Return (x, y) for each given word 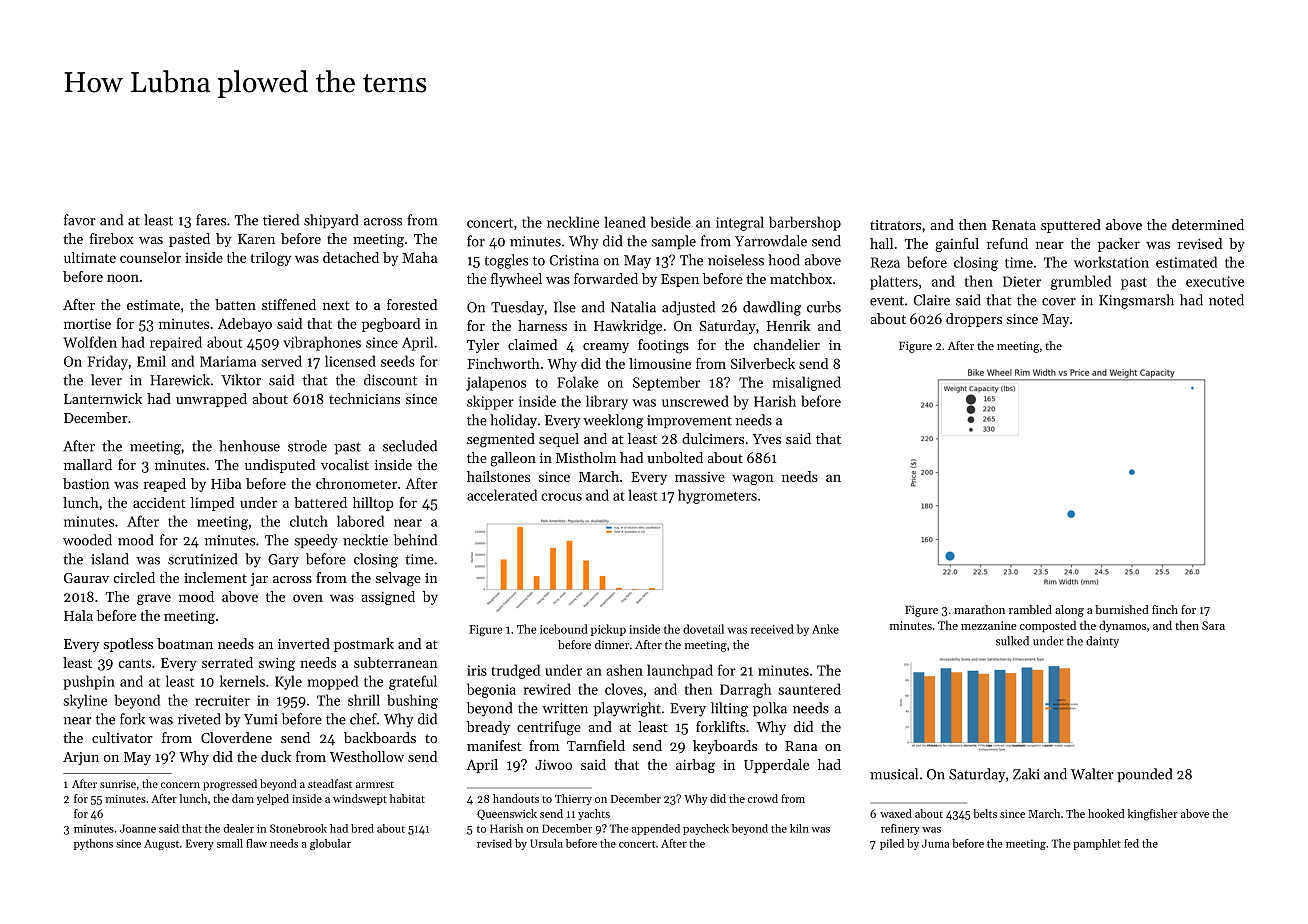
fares (211, 220)
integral (740, 223)
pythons (93, 844)
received (772, 629)
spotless (128, 645)
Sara (1213, 625)
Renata (1014, 225)
